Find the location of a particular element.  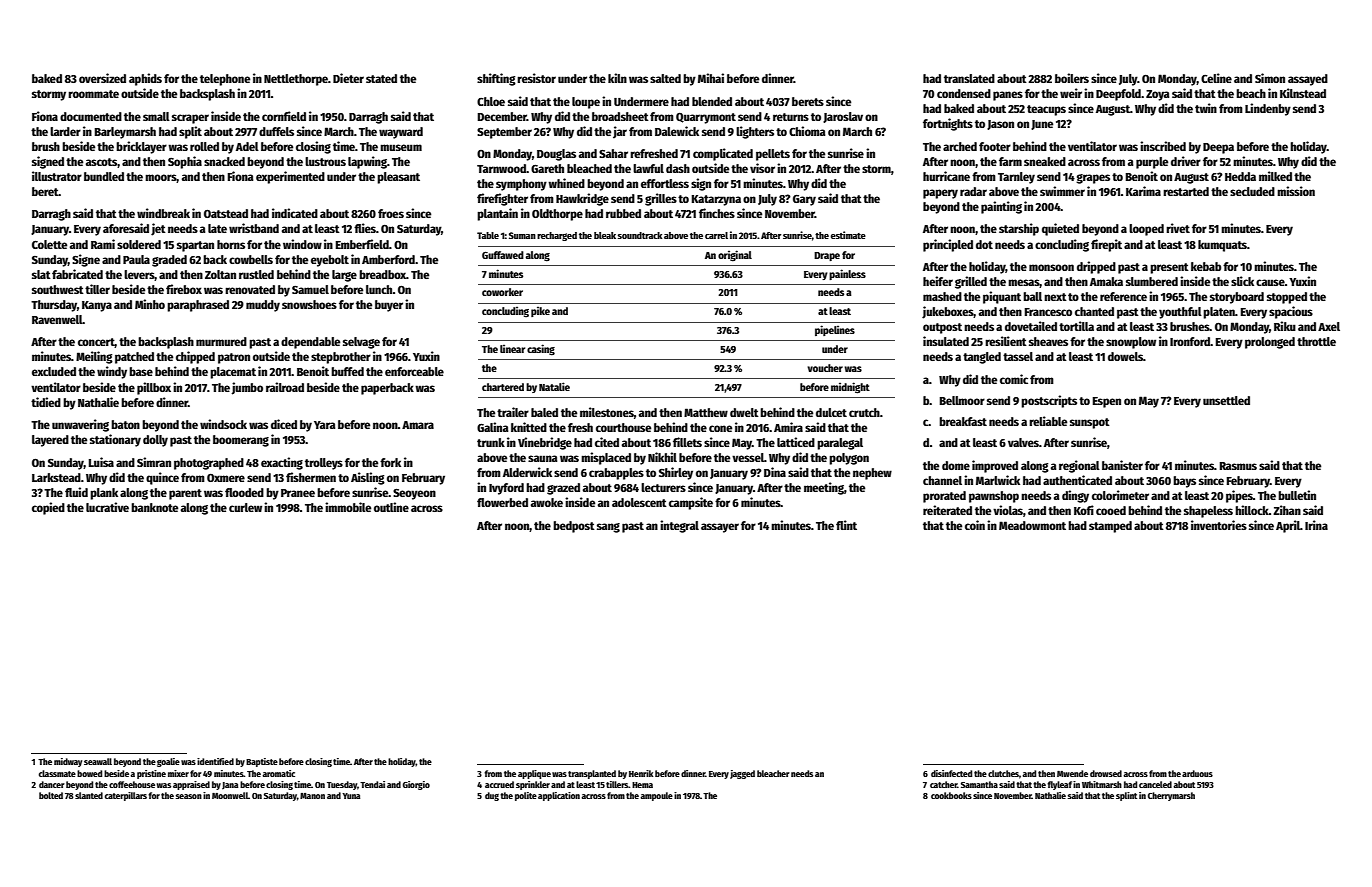

pike is located at coordinates (540, 311).
